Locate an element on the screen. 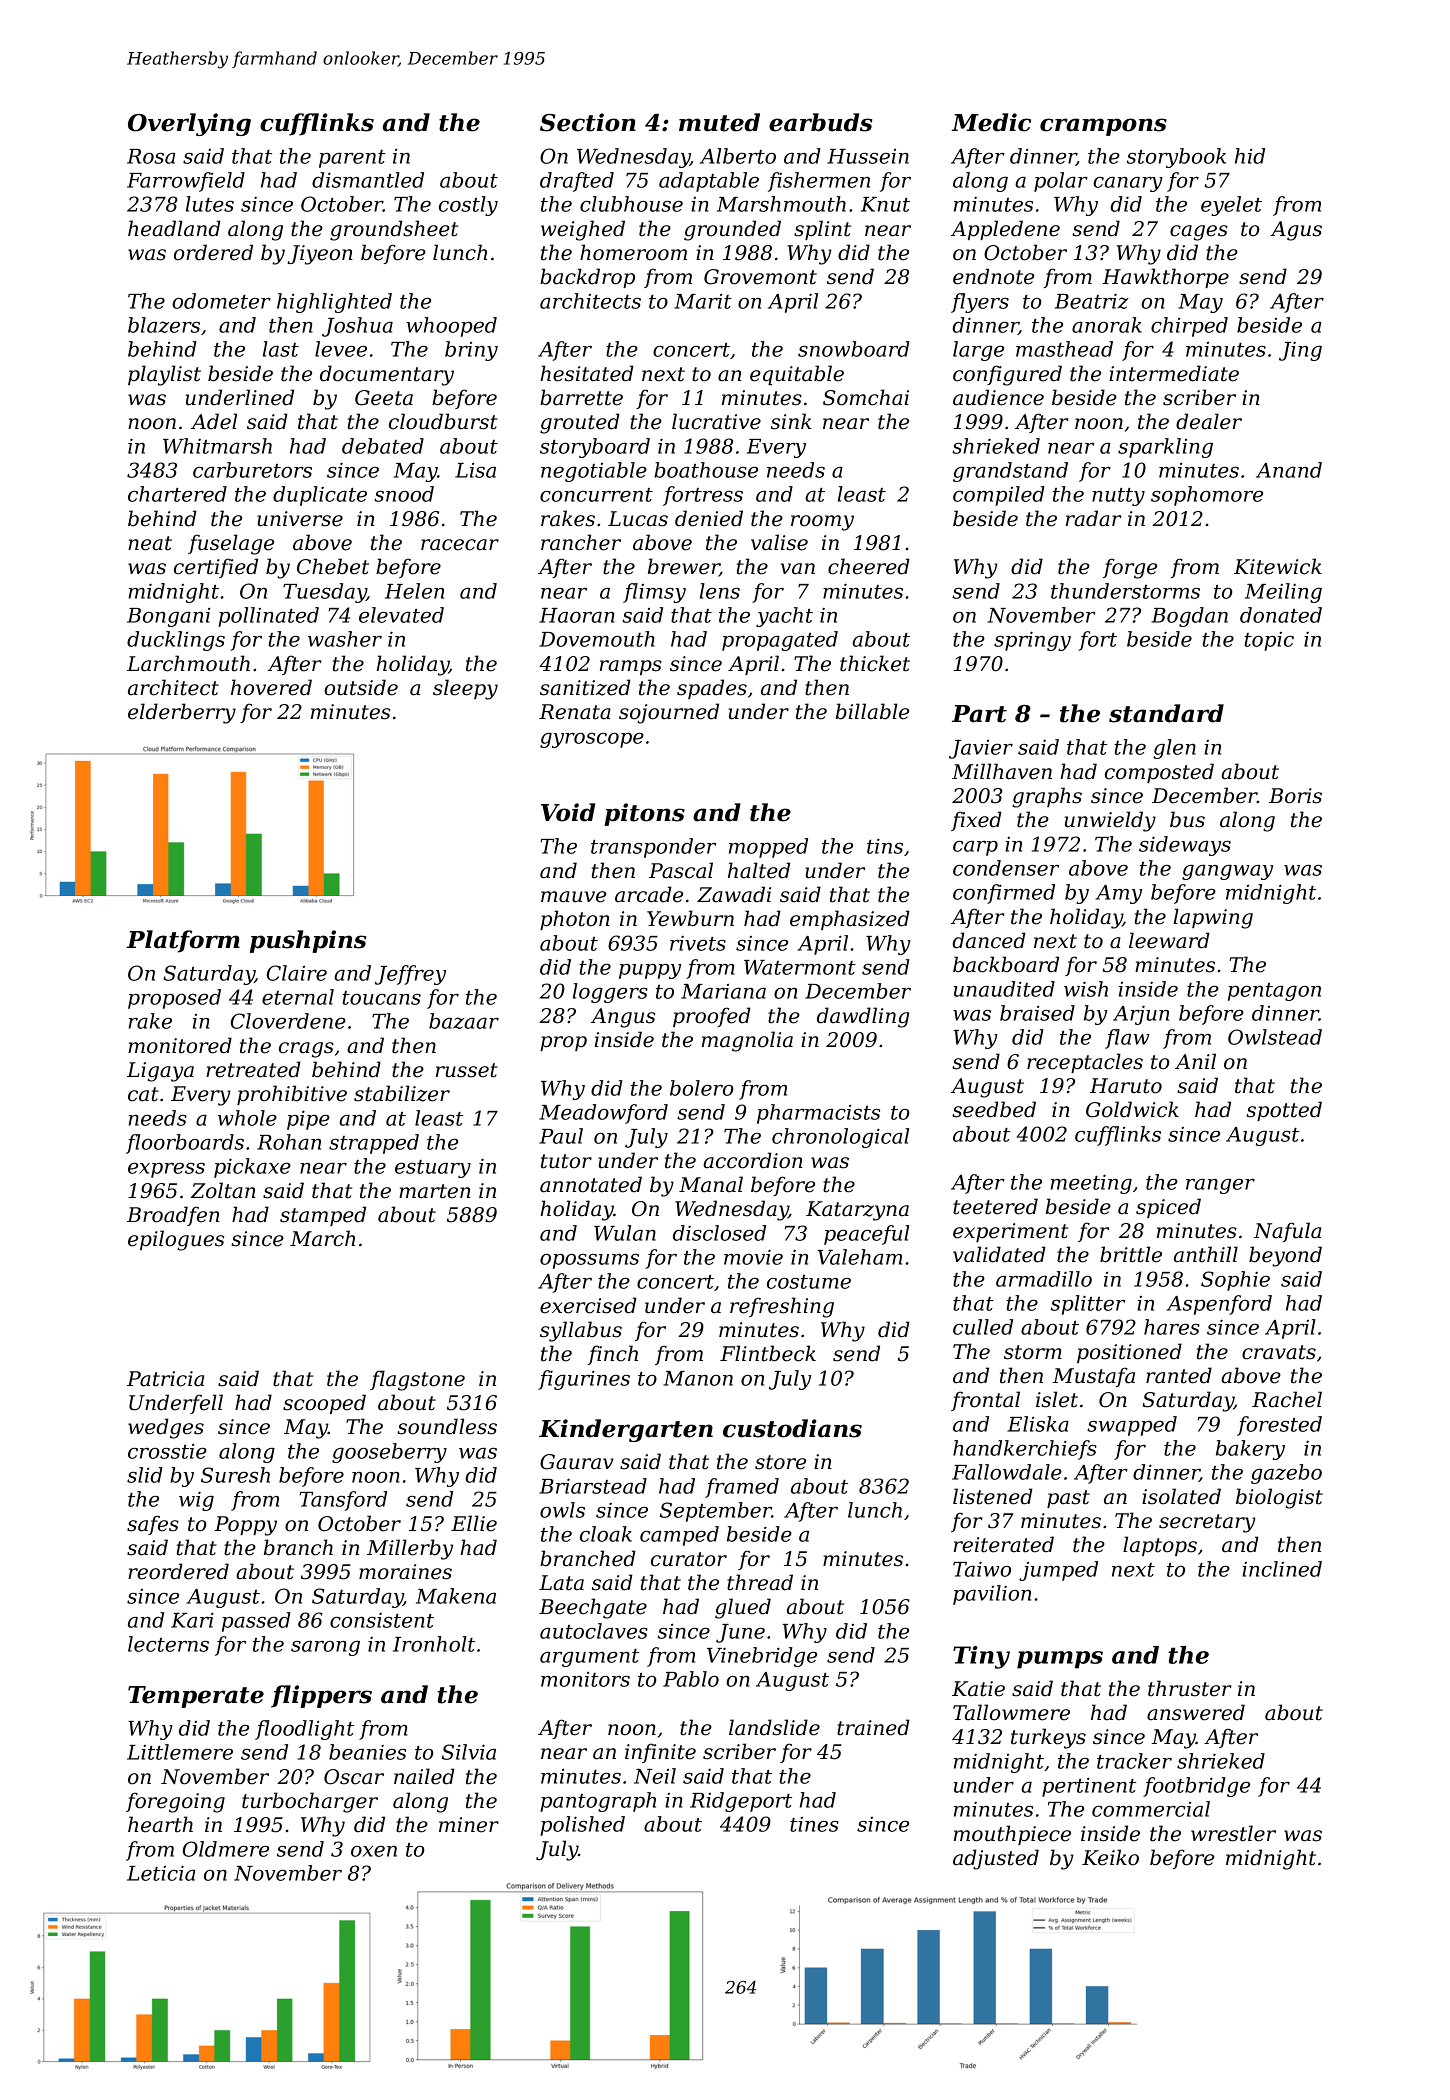  topic is located at coordinates (1269, 641).
